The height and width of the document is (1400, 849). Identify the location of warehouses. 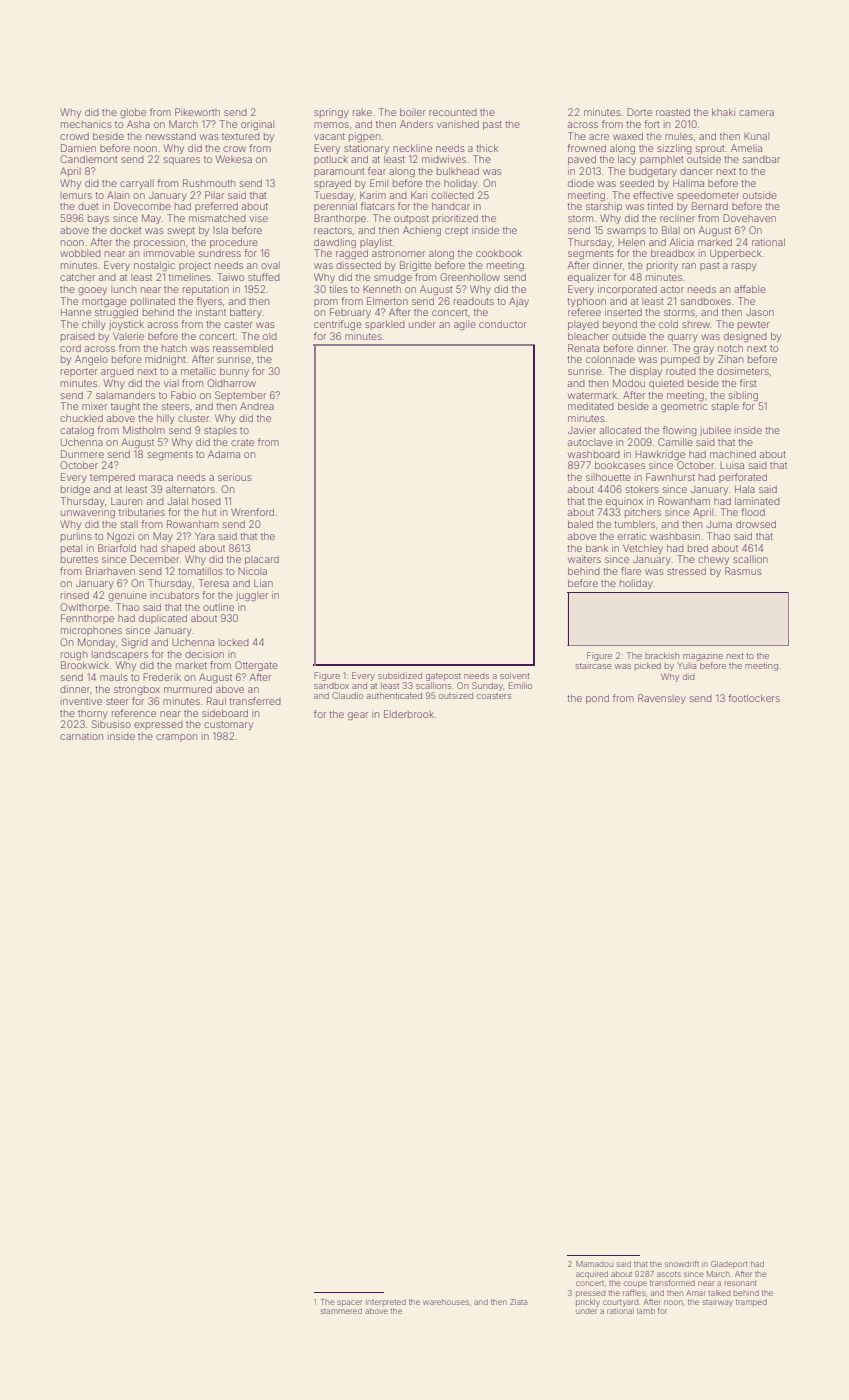
(446, 1302).
